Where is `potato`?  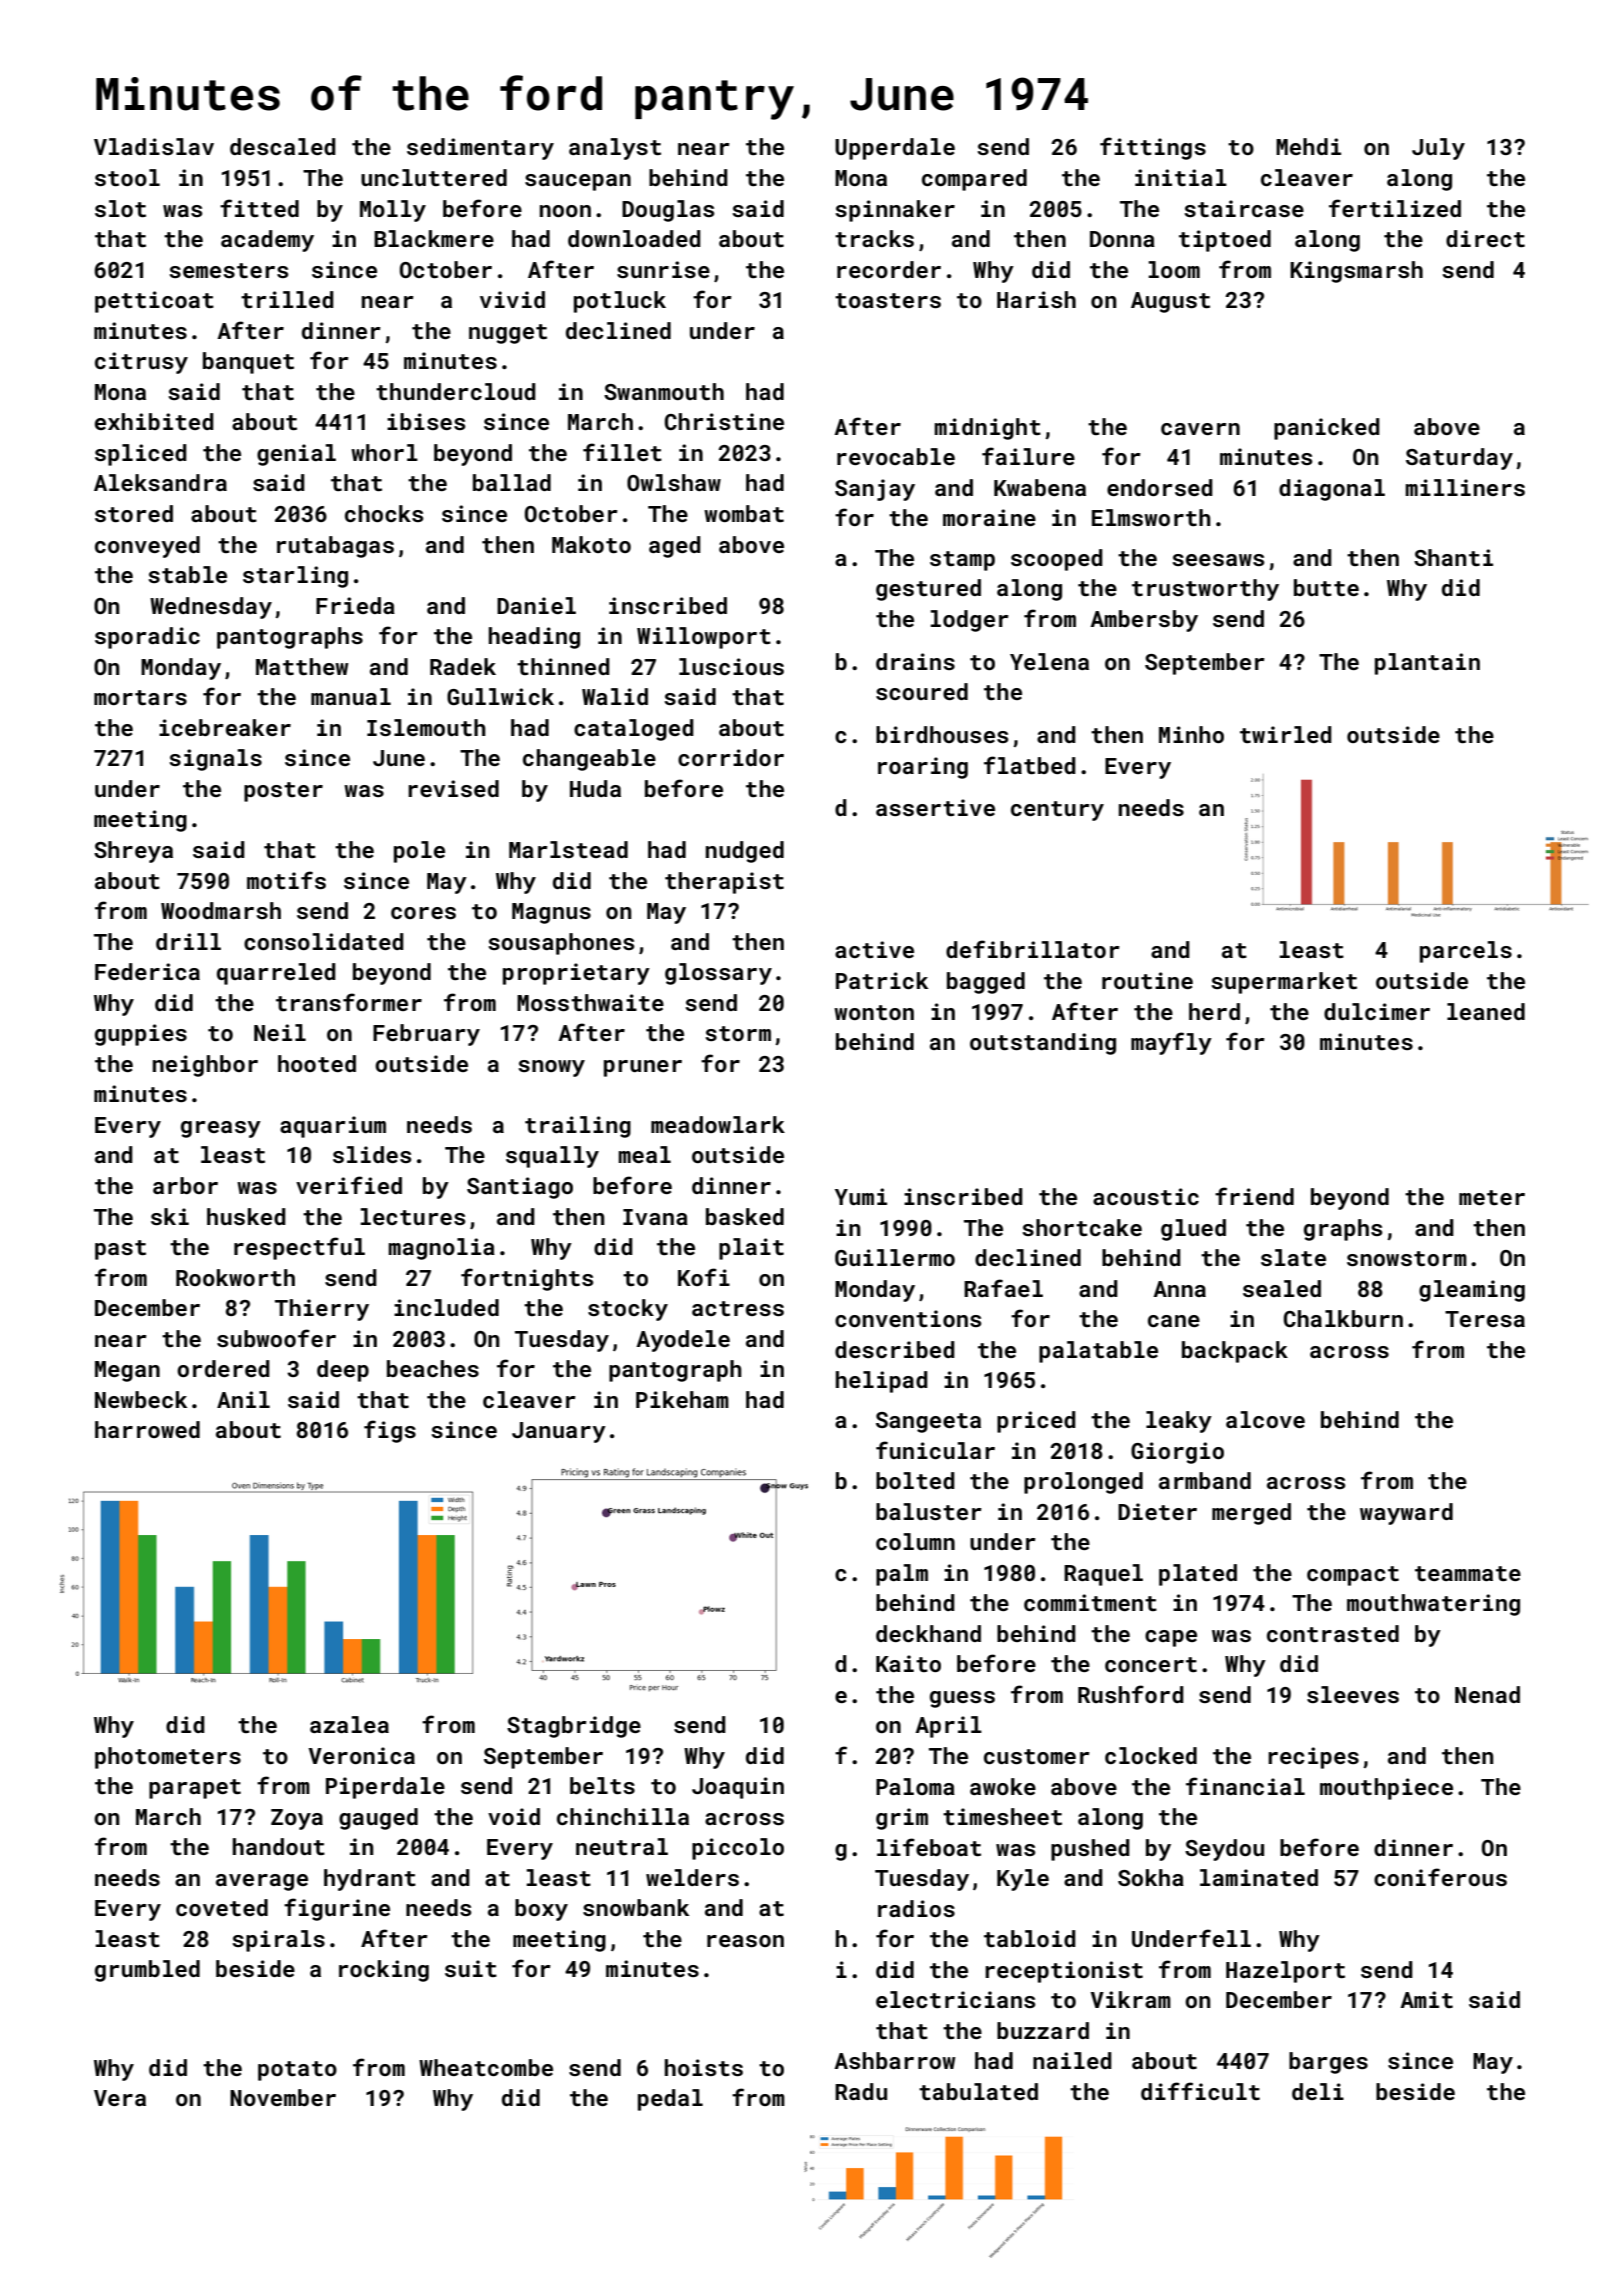 potato is located at coordinates (297, 2071).
